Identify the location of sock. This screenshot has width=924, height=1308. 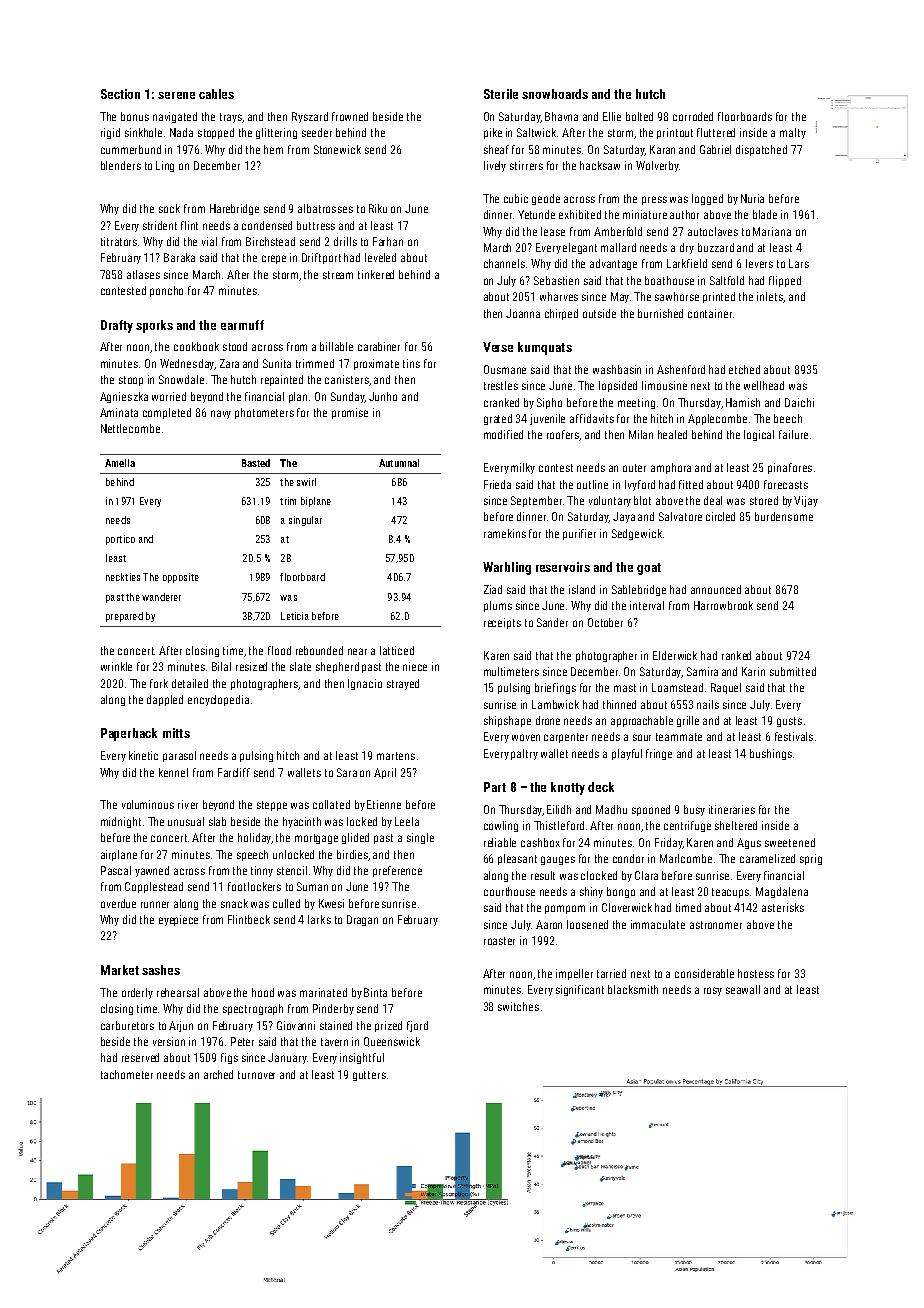
(169, 208).
